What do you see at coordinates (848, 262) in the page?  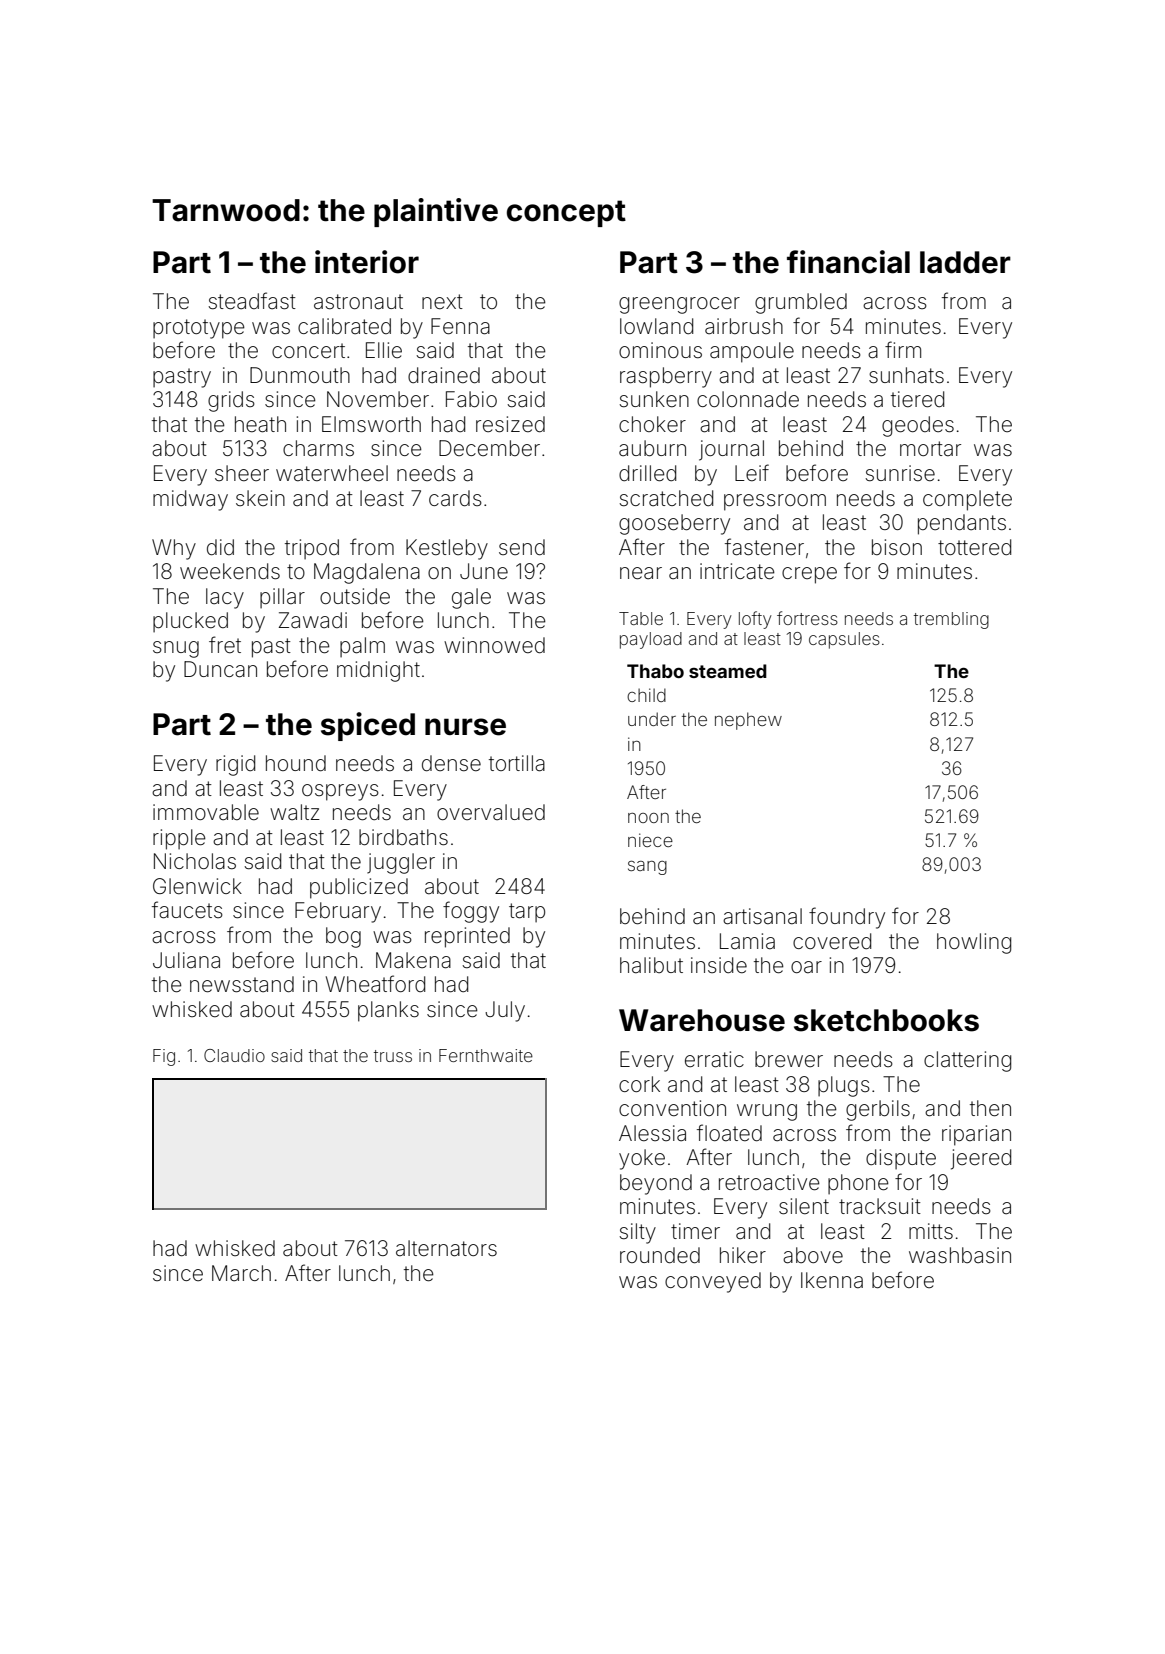 I see `financial` at bounding box center [848, 262].
